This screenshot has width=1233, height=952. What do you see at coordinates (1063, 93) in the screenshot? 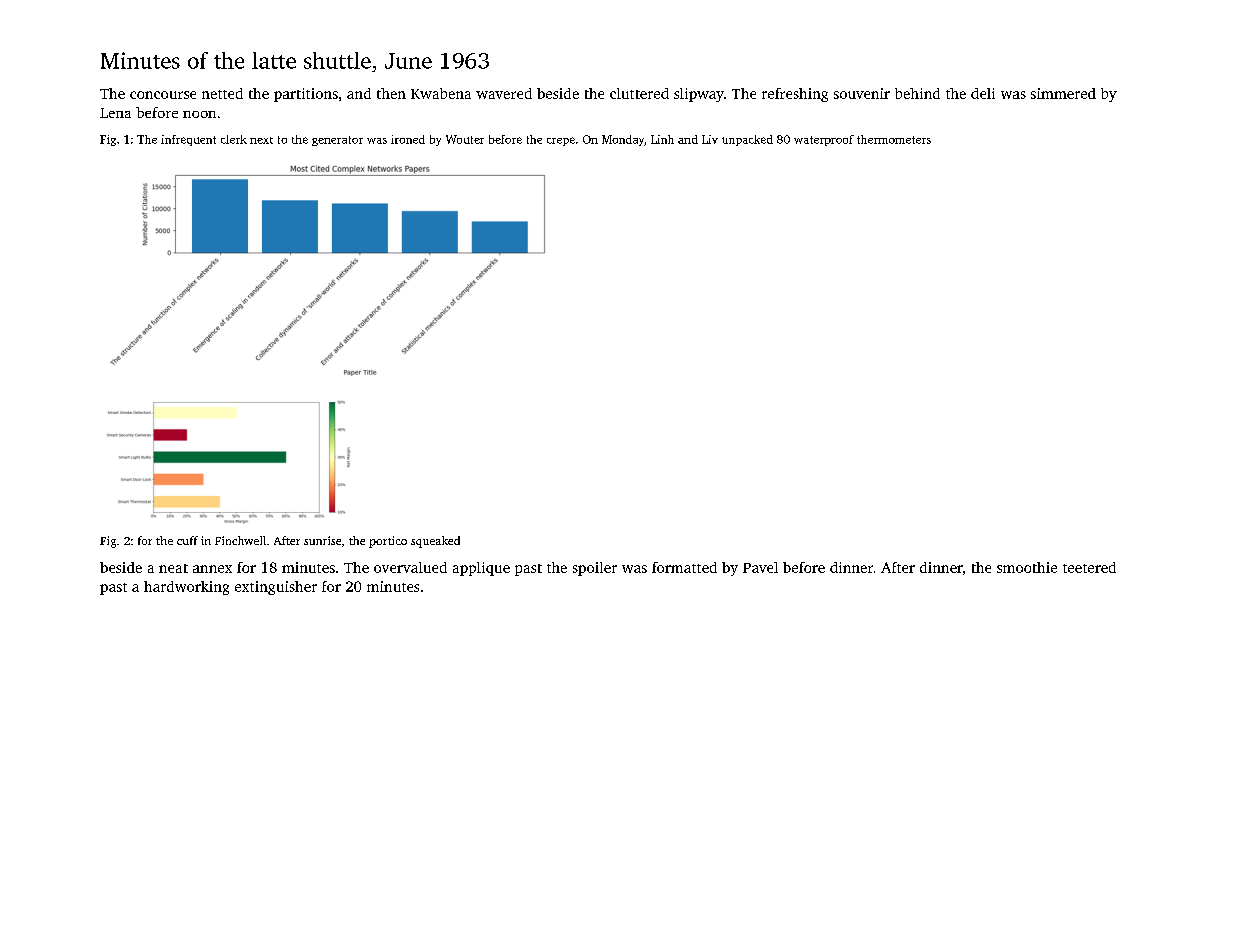
I see `simmered` at bounding box center [1063, 93].
